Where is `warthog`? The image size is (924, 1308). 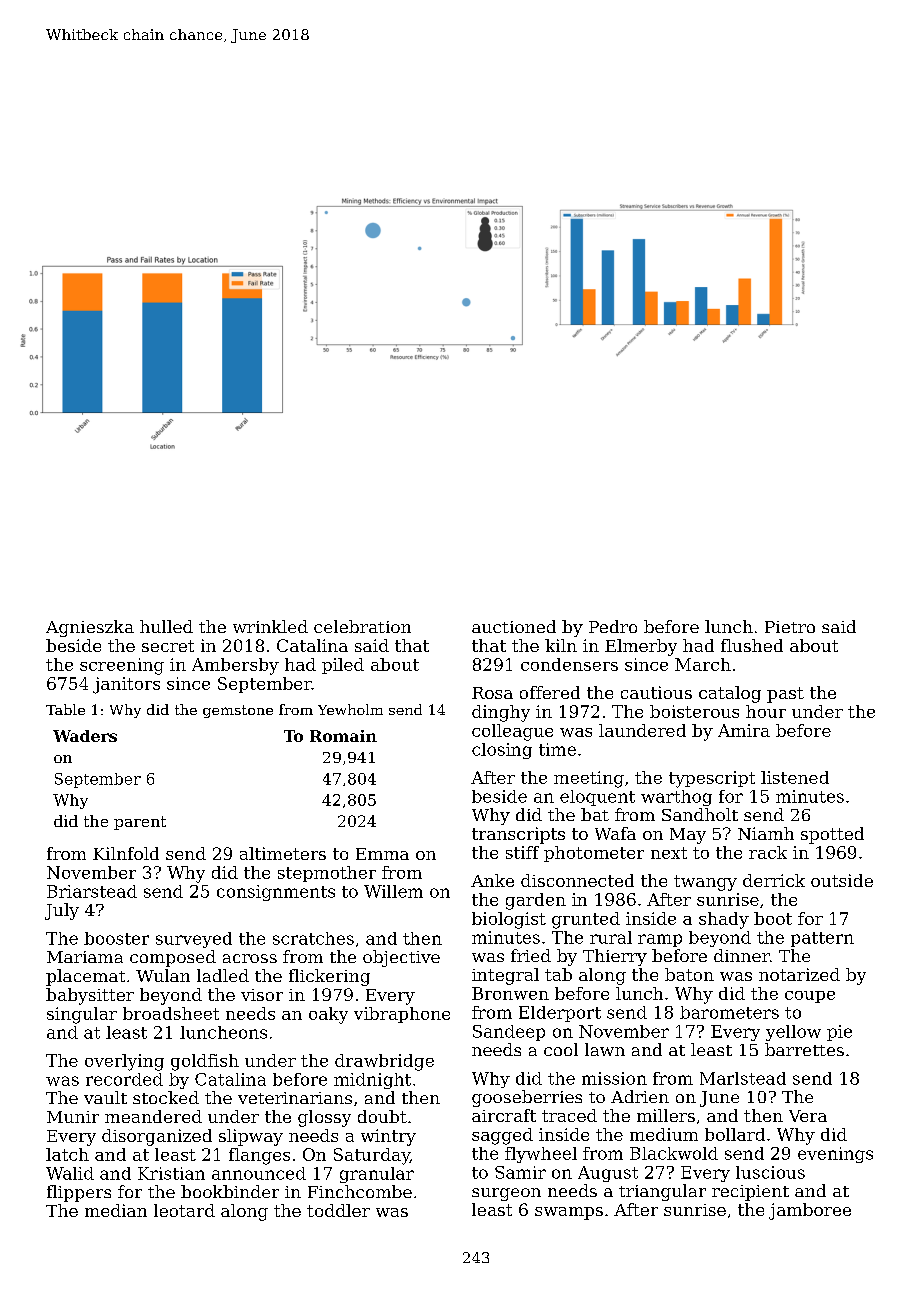 warthog is located at coordinates (676, 798).
